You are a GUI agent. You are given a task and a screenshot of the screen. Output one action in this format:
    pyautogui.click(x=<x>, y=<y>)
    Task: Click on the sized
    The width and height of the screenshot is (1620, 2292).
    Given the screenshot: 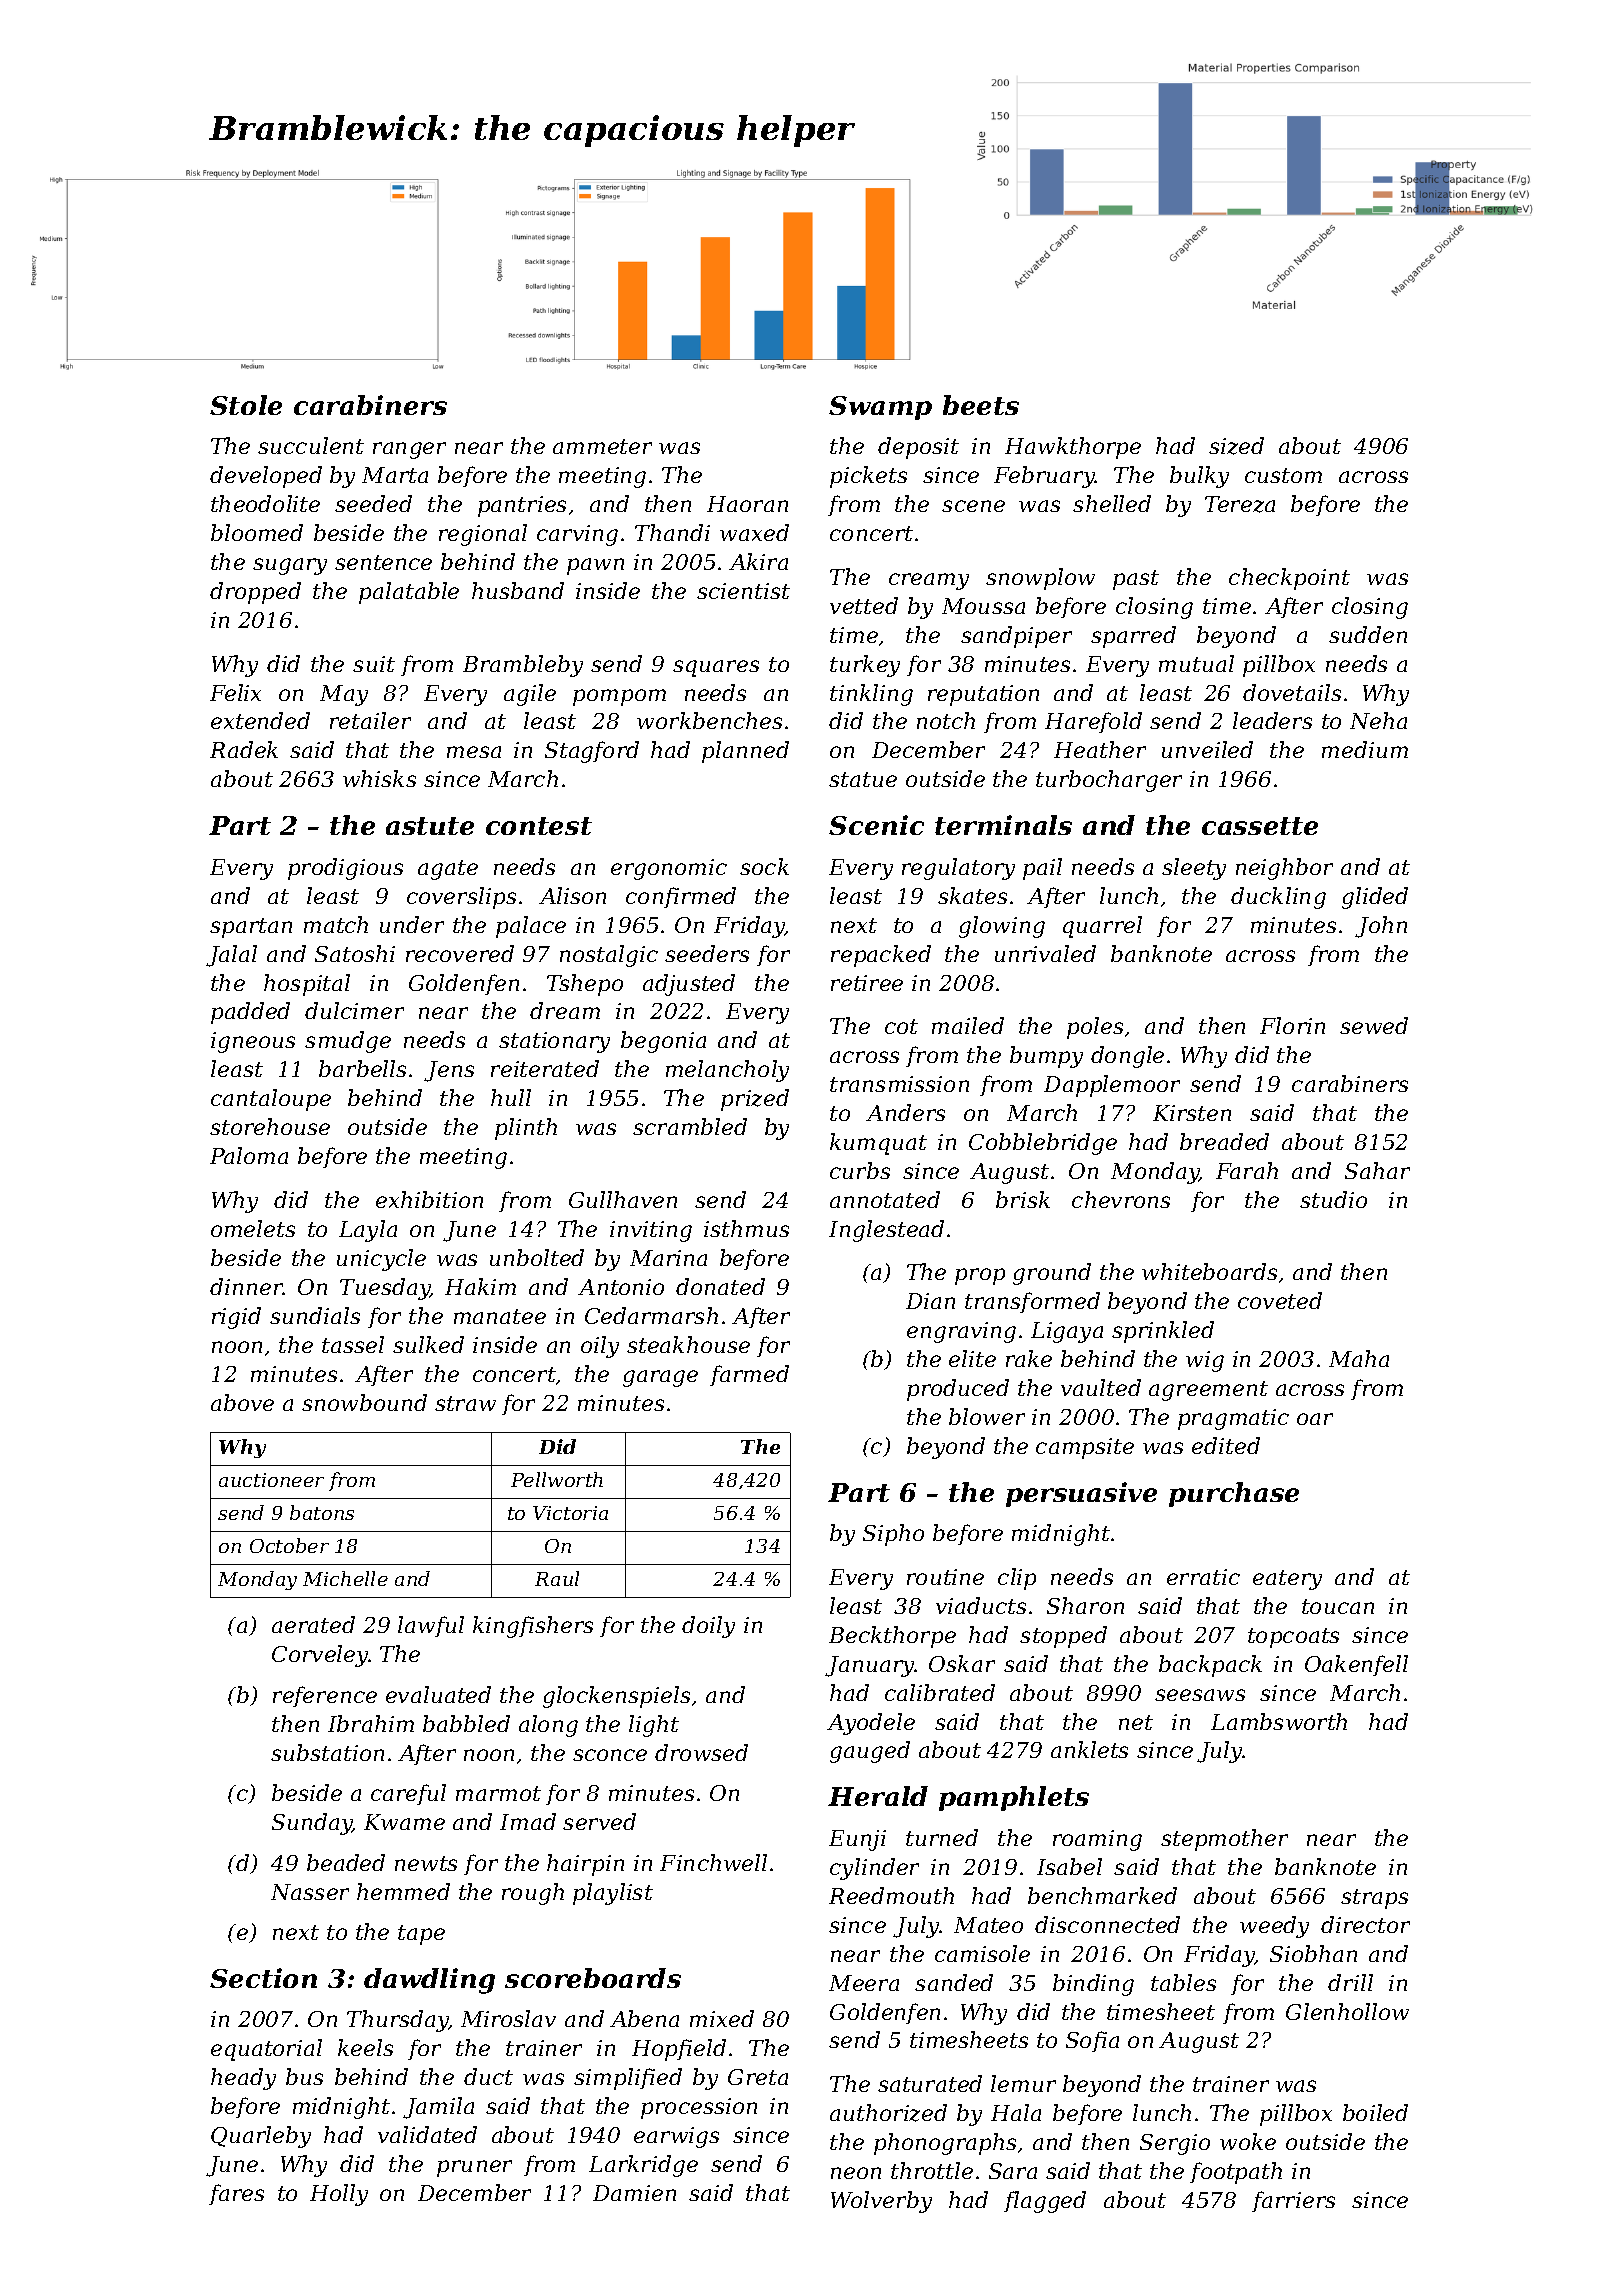 What is the action you would take?
    pyautogui.click(x=1236, y=446)
